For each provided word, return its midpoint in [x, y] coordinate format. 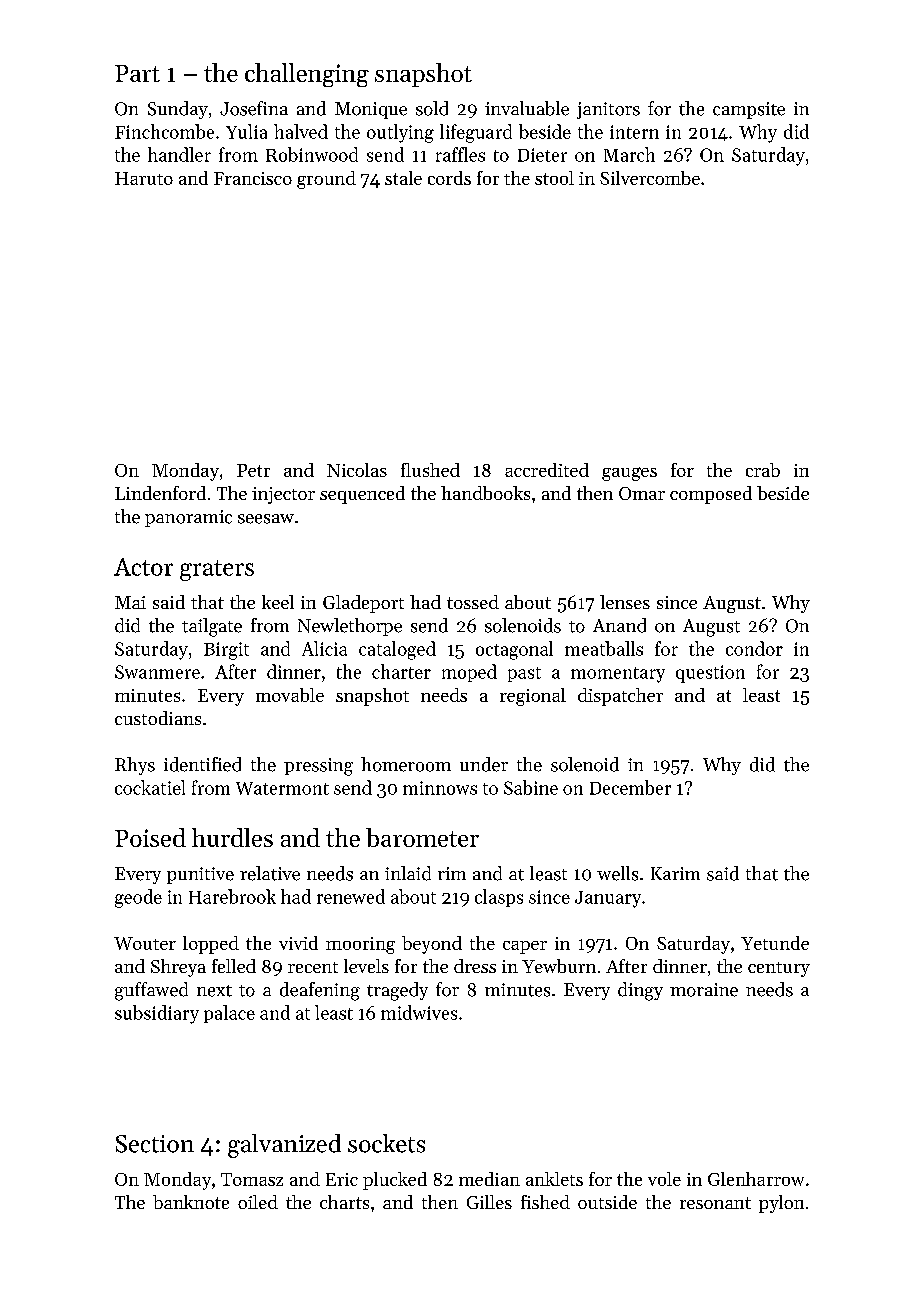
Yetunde [775, 943]
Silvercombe [650, 178]
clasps [499, 898]
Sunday [178, 110]
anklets [554, 1179]
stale [403, 178]
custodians [158, 718]
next [214, 991]
